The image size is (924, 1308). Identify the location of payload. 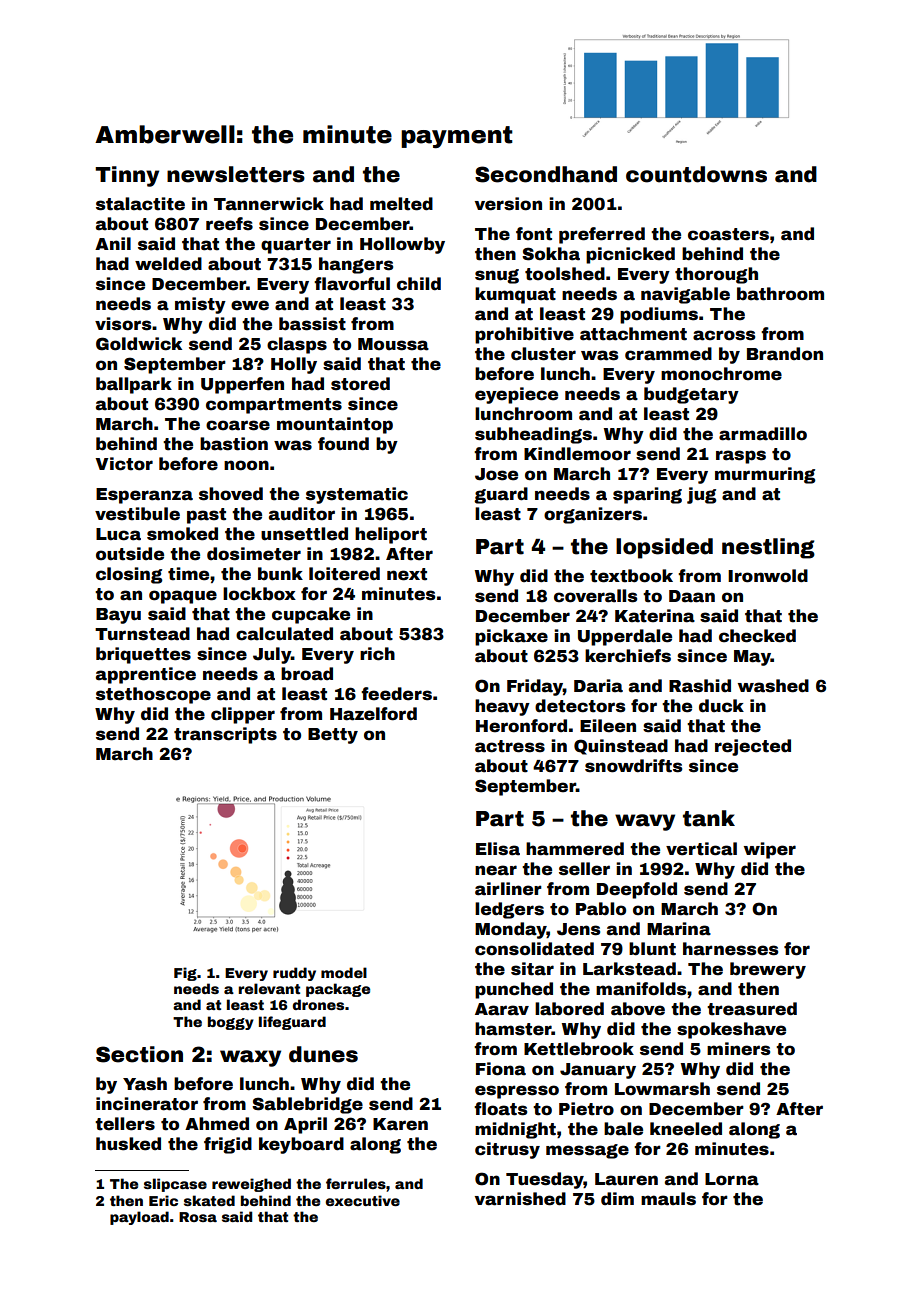
(139, 1218).
